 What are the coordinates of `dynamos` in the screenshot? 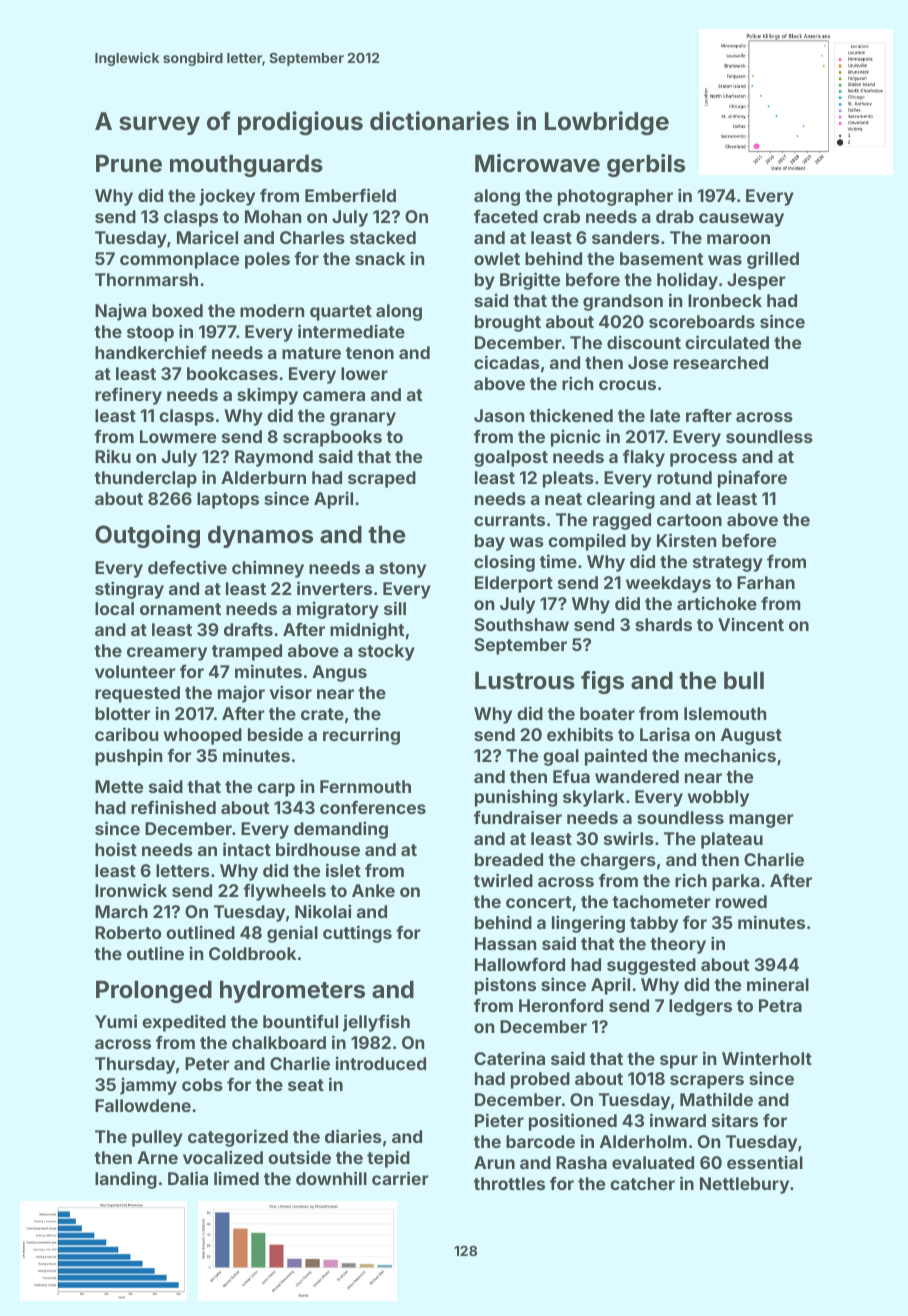 It's located at (260, 537).
